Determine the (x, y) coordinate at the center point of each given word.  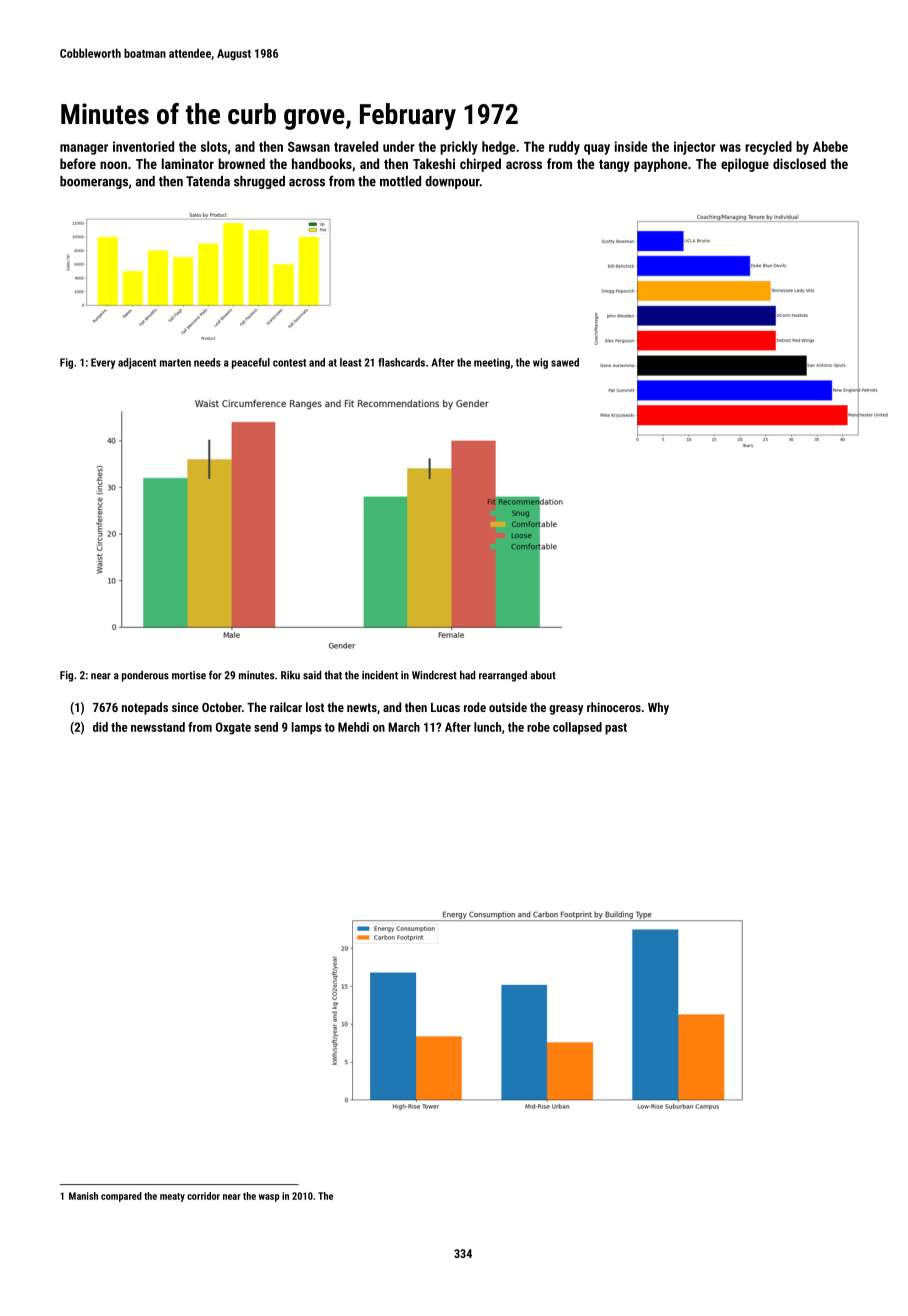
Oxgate (233, 728)
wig (540, 363)
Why (658, 708)
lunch (487, 727)
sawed (565, 362)
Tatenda (208, 181)
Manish (83, 1196)
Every (103, 363)
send (266, 727)
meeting (492, 363)
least (351, 362)
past (616, 729)
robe (538, 727)
